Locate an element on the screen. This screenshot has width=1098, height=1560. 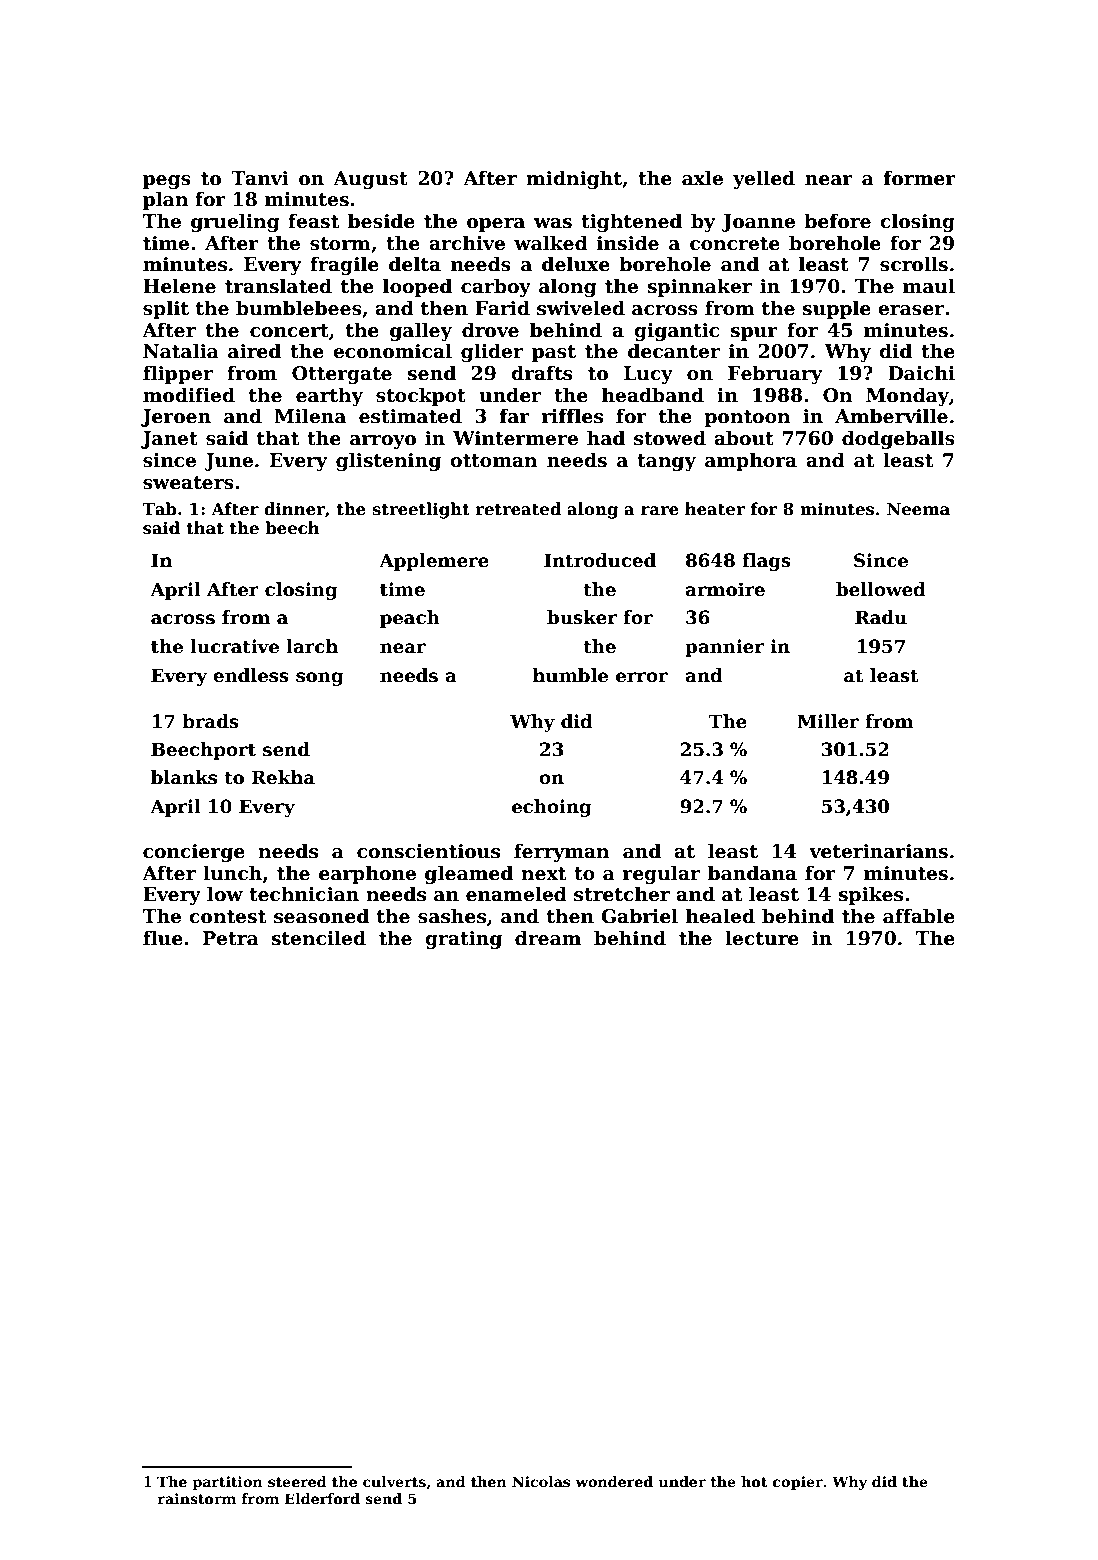
flue is located at coordinates (163, 938).
